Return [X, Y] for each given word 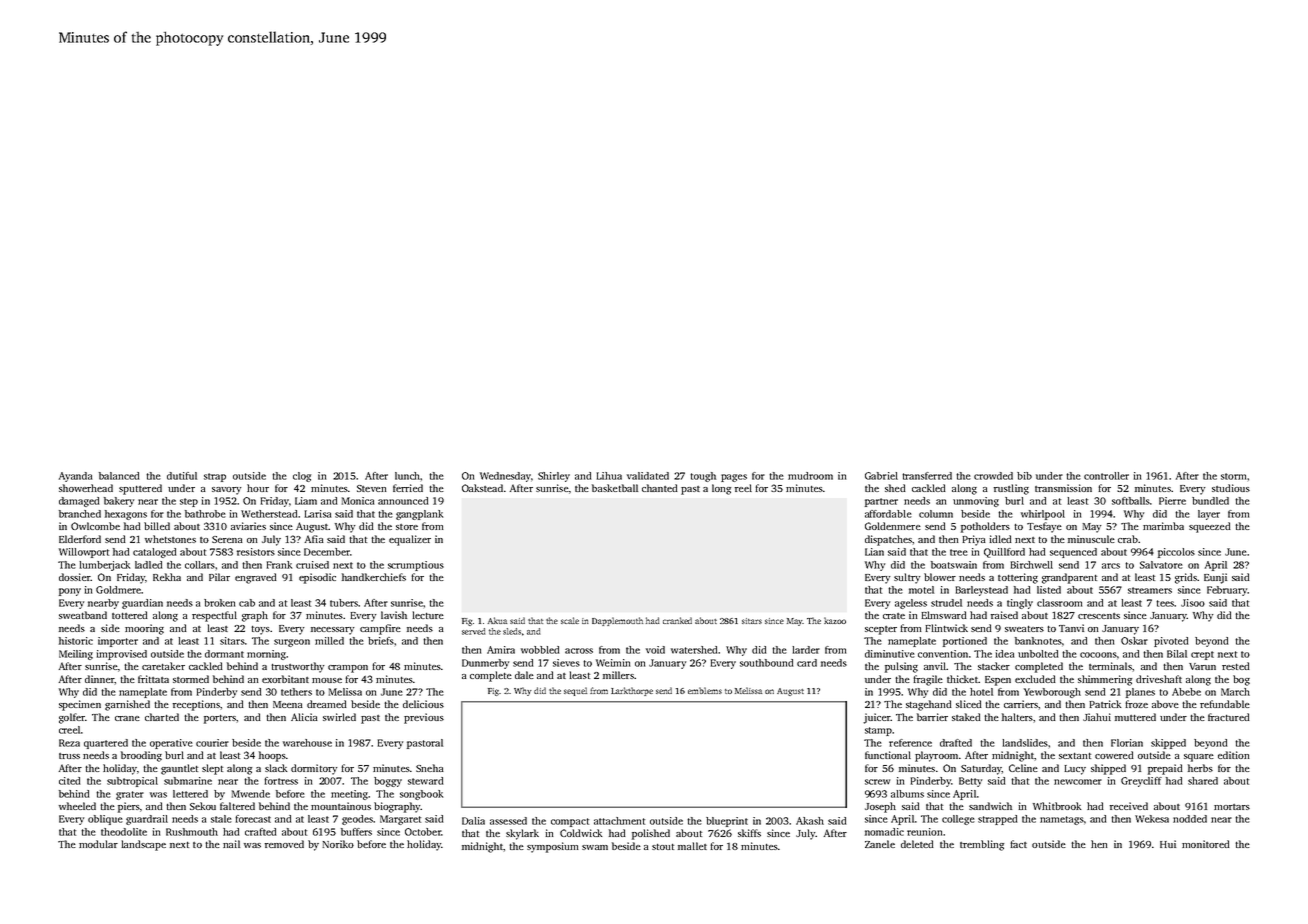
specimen [80, 705]
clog [302, 477]
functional [888, 755]
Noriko [338, 844]
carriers [1021, 704]
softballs [1131, 501]
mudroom [810, 476]
